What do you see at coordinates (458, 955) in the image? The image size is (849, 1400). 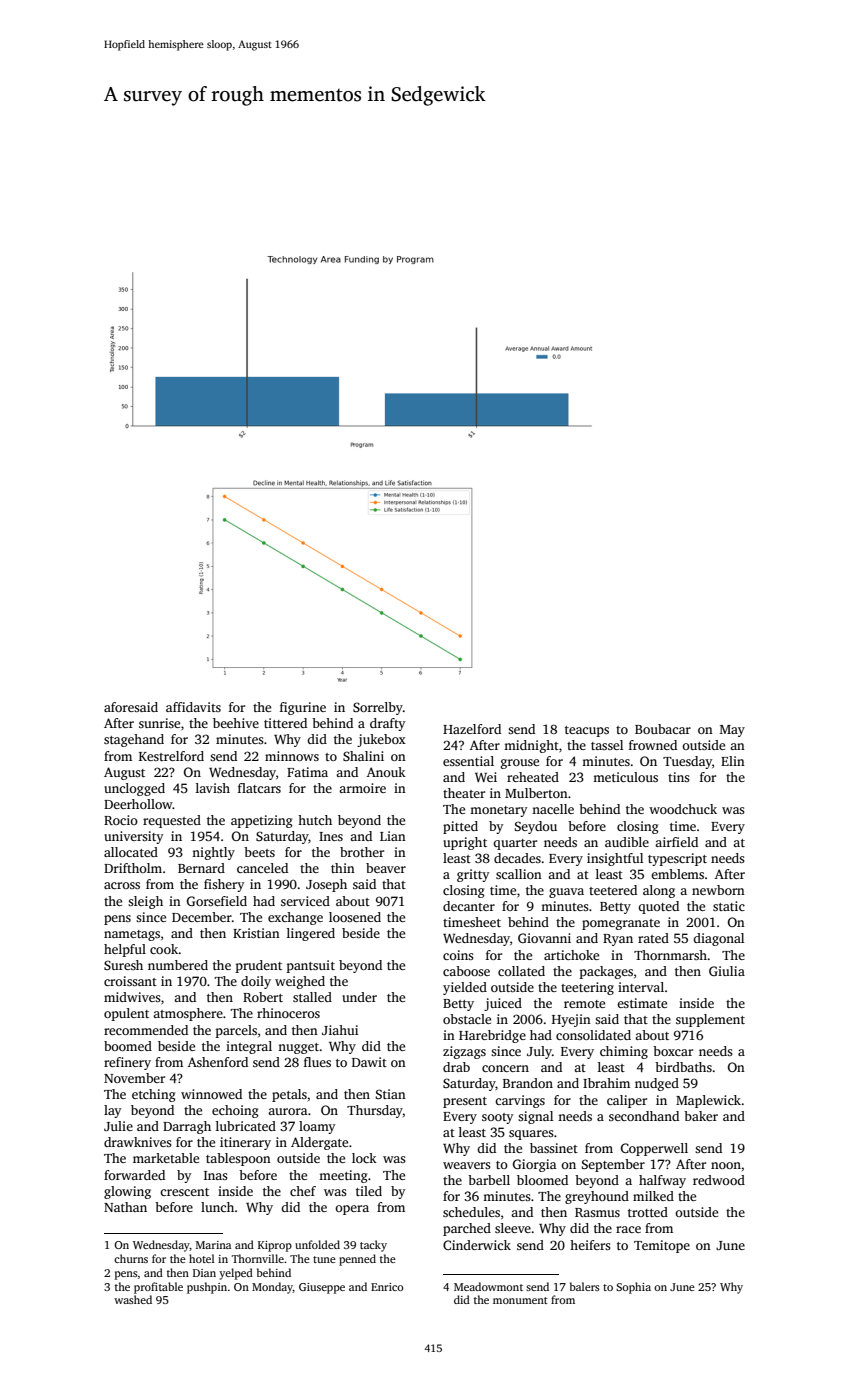 I see `coins` at bounding box center [458, 955].
